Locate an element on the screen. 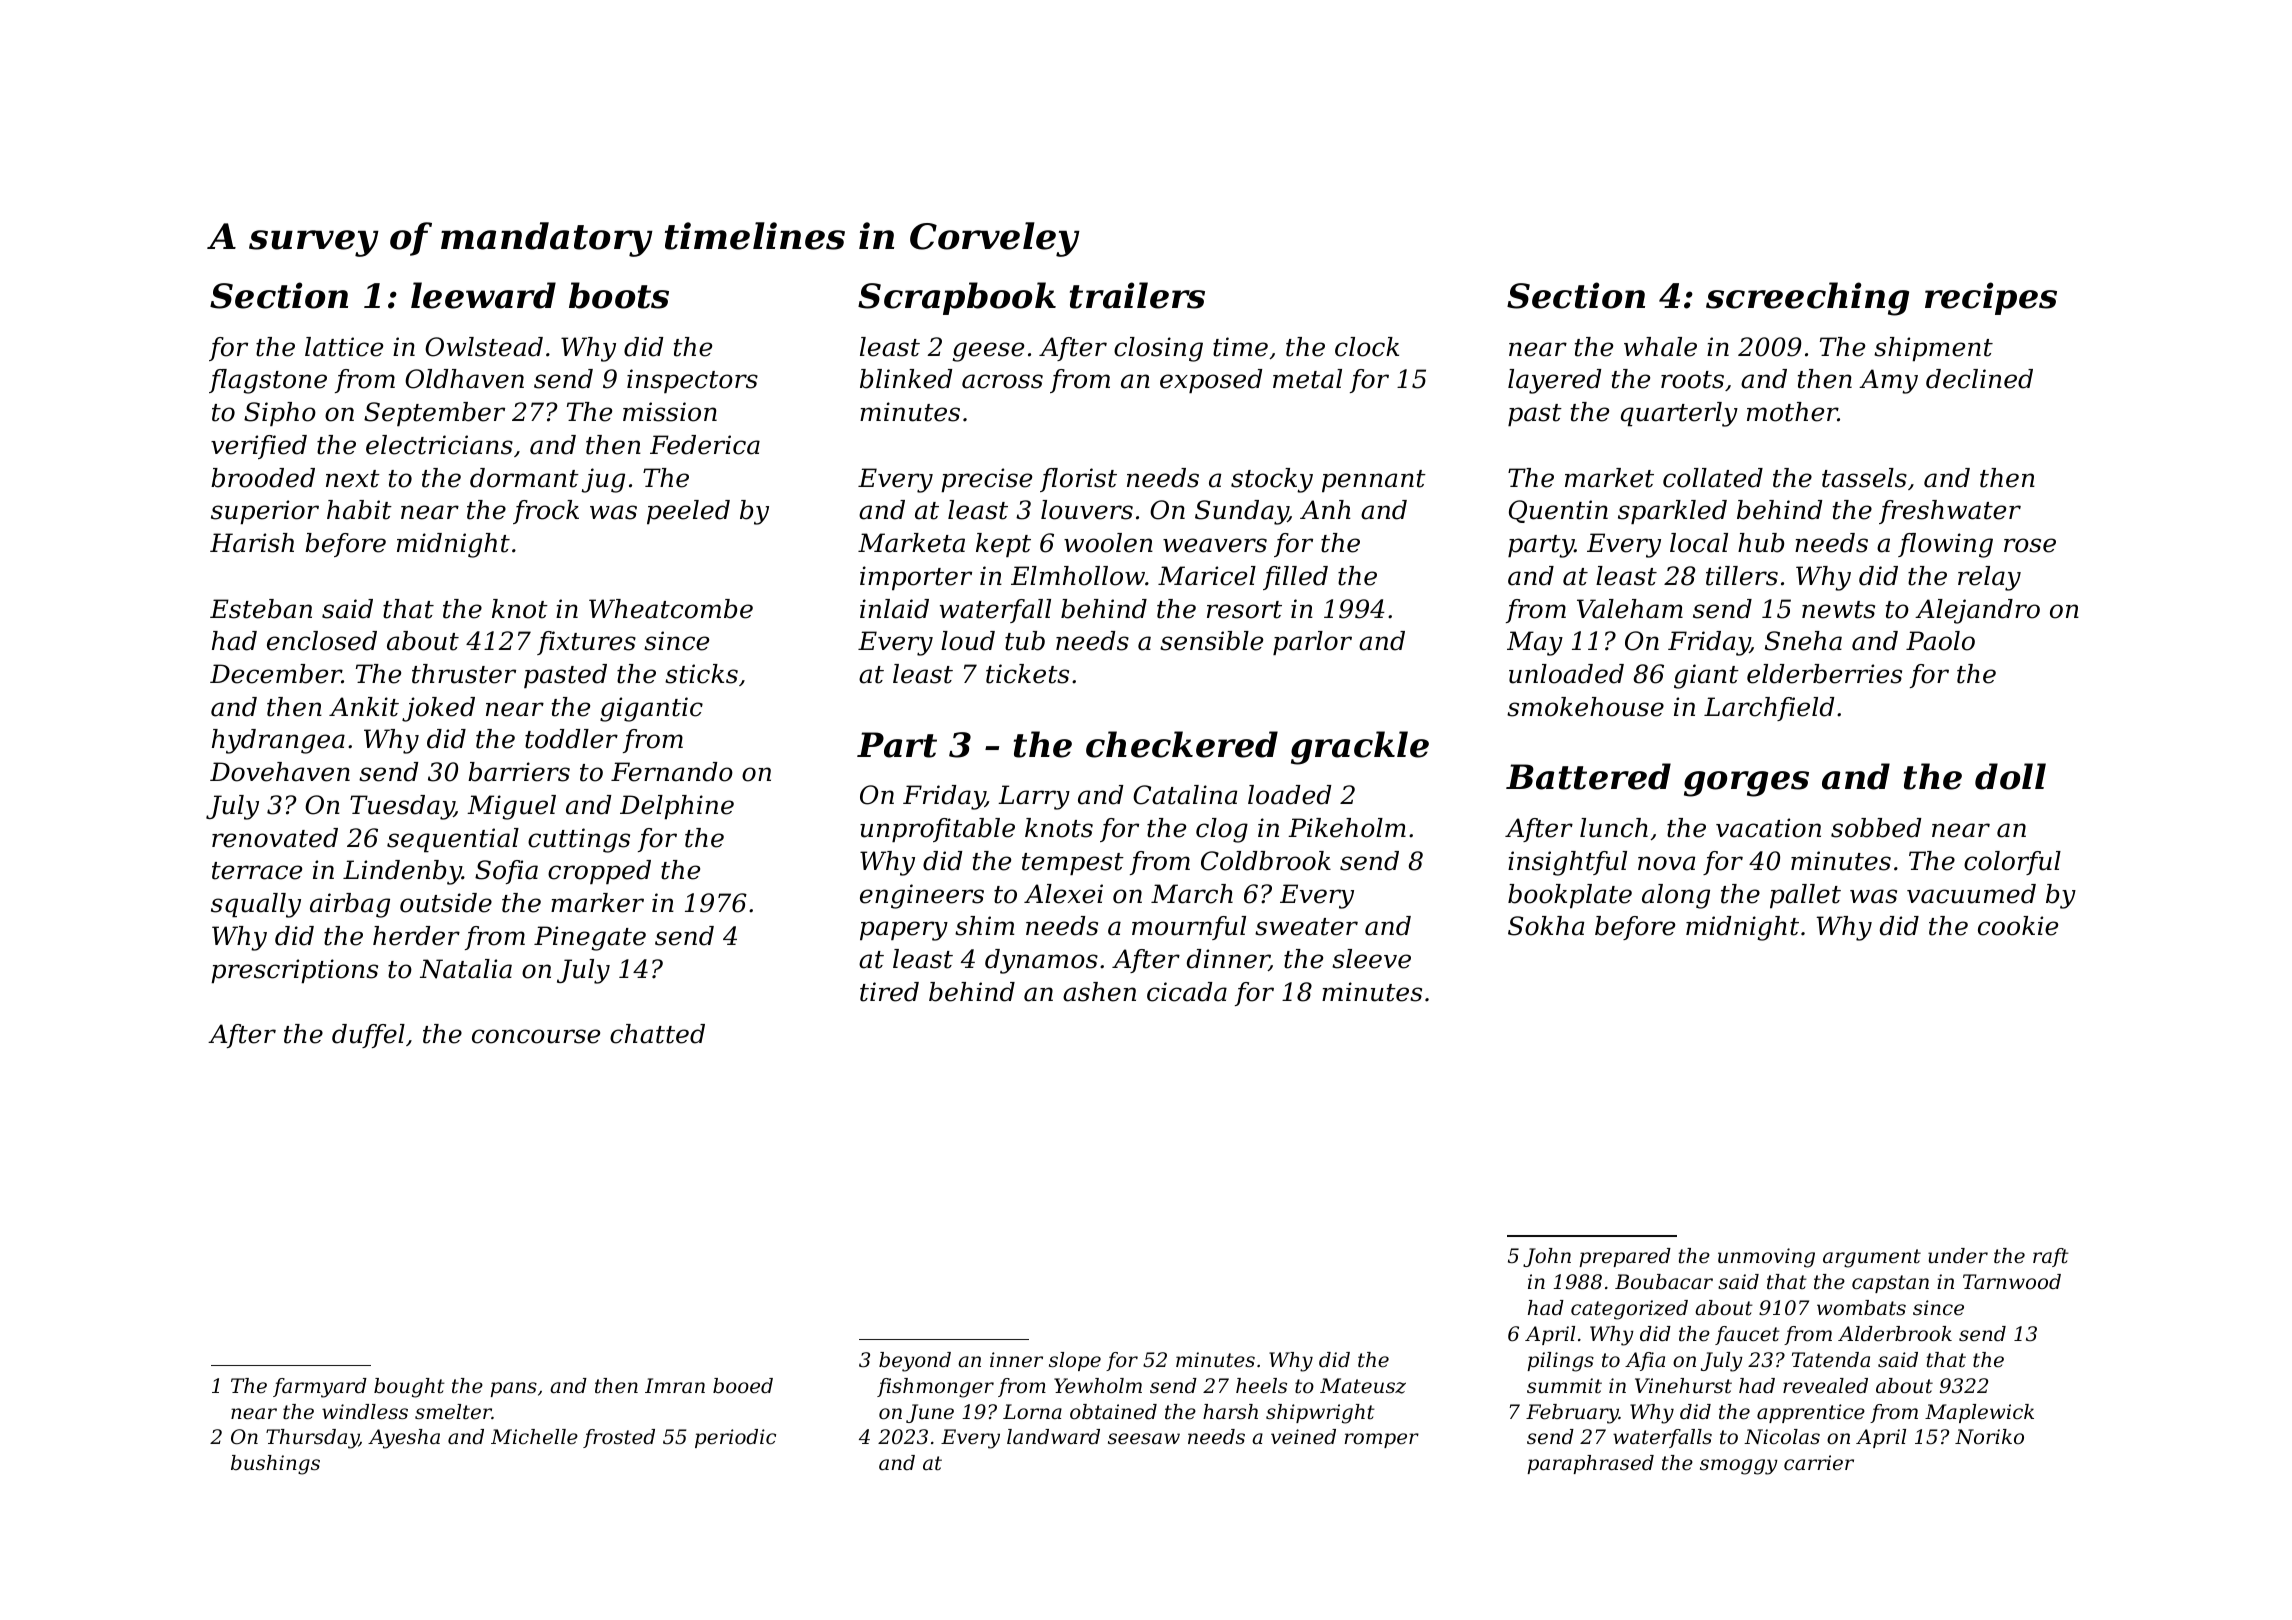 This screenshot has height=1620, width=2292. Scrapbook is located at coordinates (957, 298).
